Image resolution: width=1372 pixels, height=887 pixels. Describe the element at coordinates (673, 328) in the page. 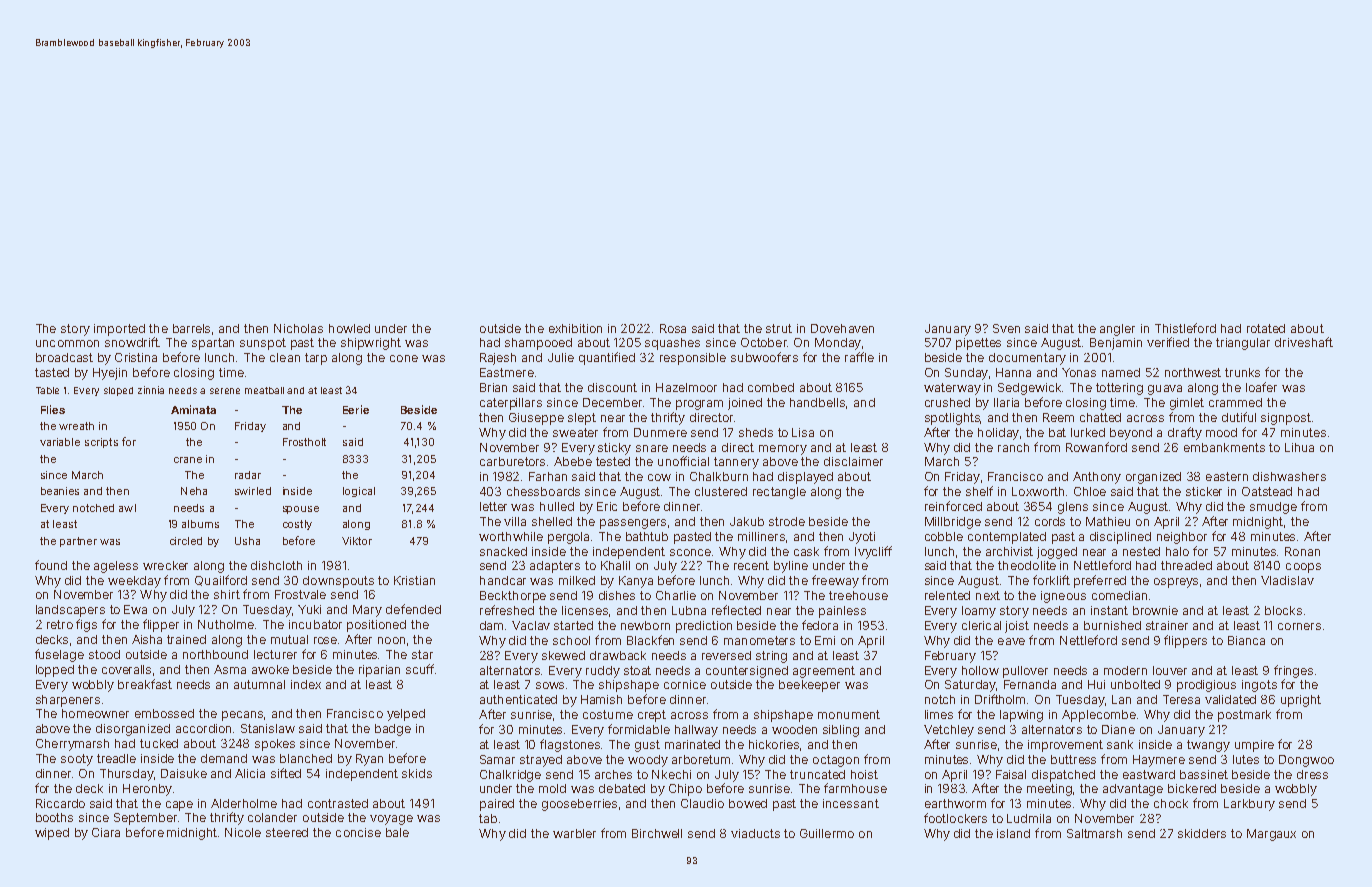

I see `Rosa` at that location.
